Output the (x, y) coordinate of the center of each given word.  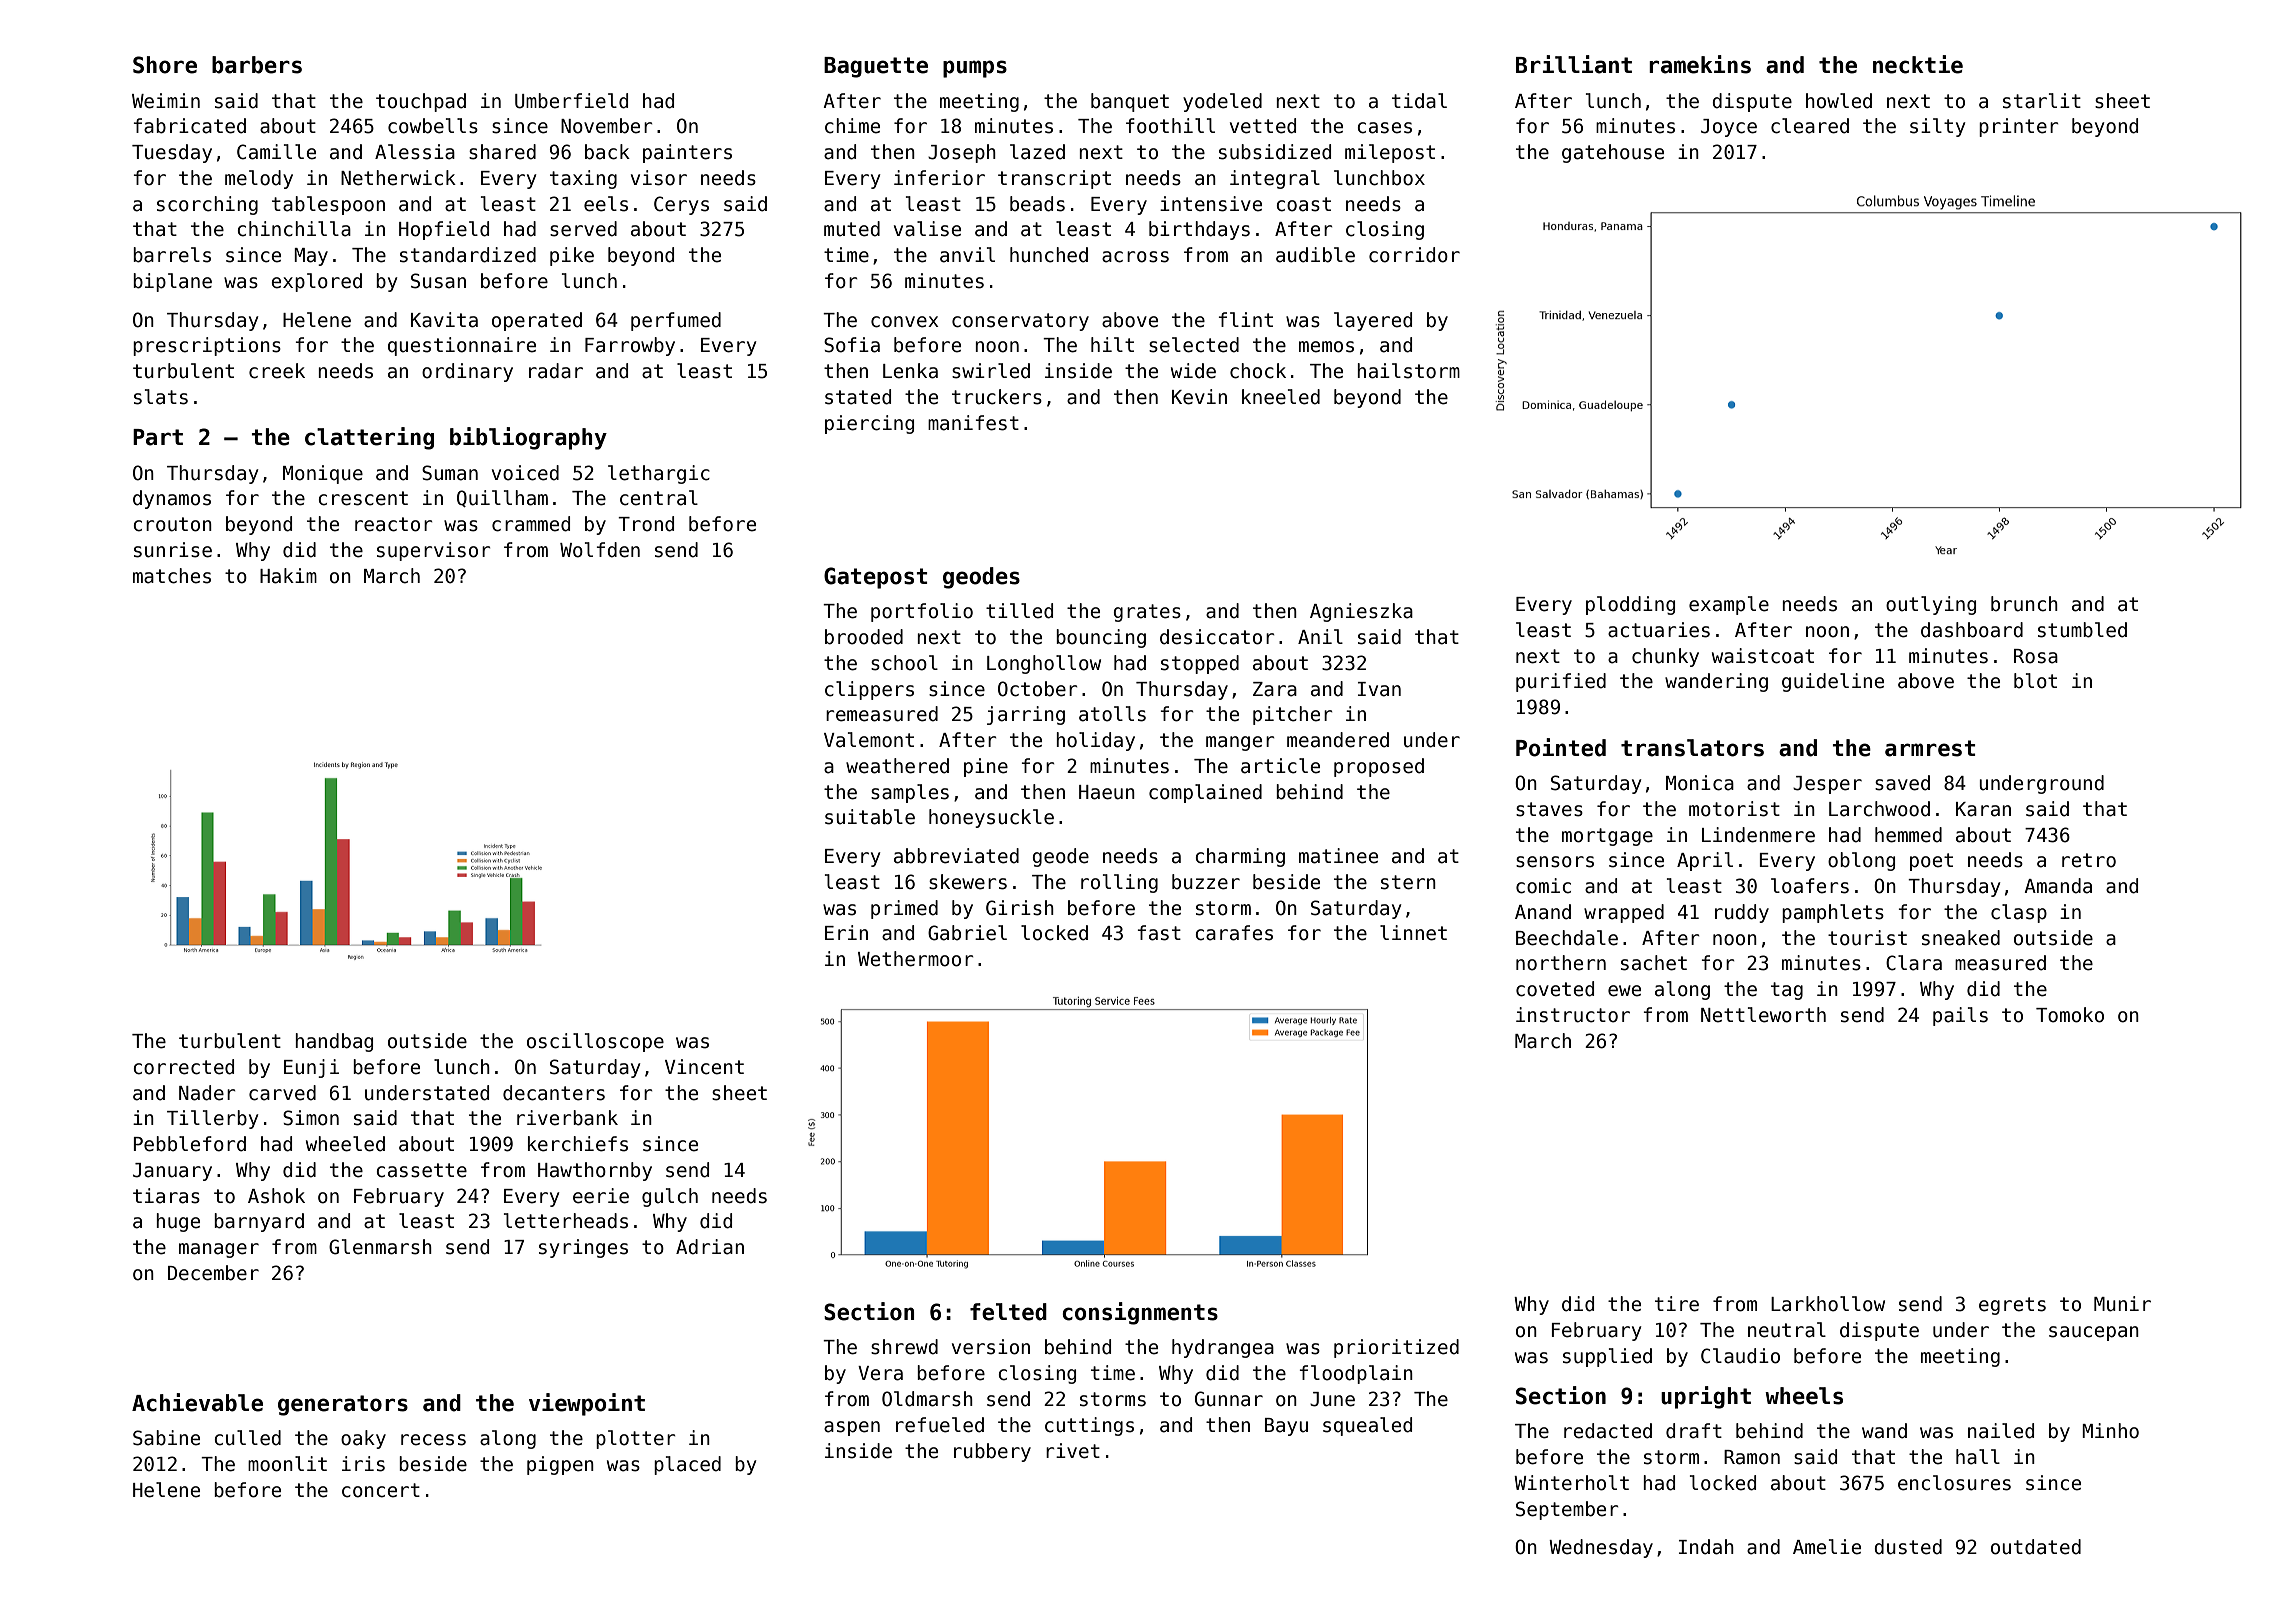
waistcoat (1763, 656)
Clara (1914, 963)
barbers (257, 65)
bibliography (528, 438)
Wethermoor (916, 959)
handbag (334, 1042)
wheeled (345, 1144)
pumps (975, 69)
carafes (1234, 933)
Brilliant (1574, 64)
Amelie (1827, 1547)
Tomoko (2070, 1015)
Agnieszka (1361, 612)
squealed (1367, 1426)
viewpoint (587, 1404)
